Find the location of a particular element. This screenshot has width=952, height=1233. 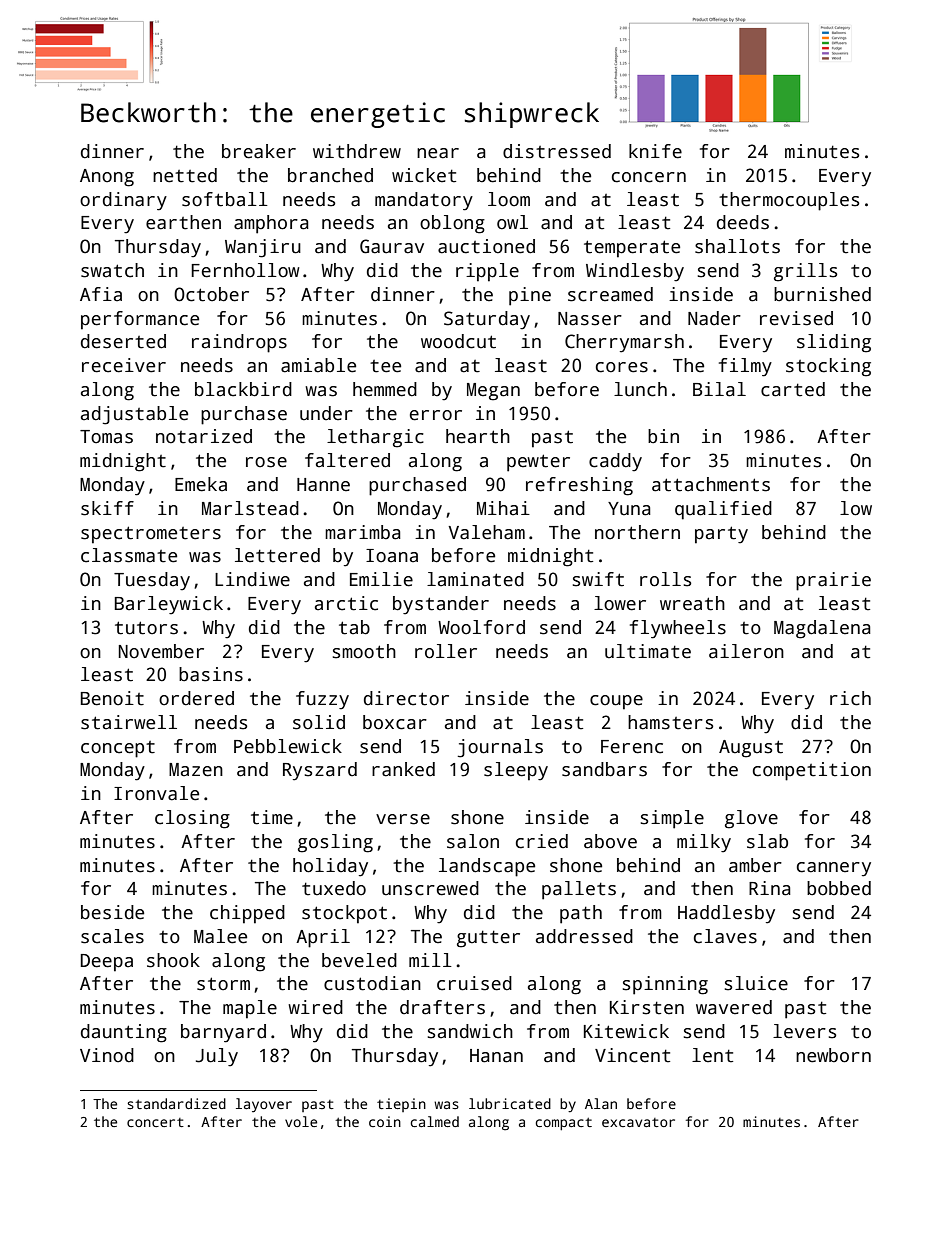

stocking is located at coordinates (828, 367).
